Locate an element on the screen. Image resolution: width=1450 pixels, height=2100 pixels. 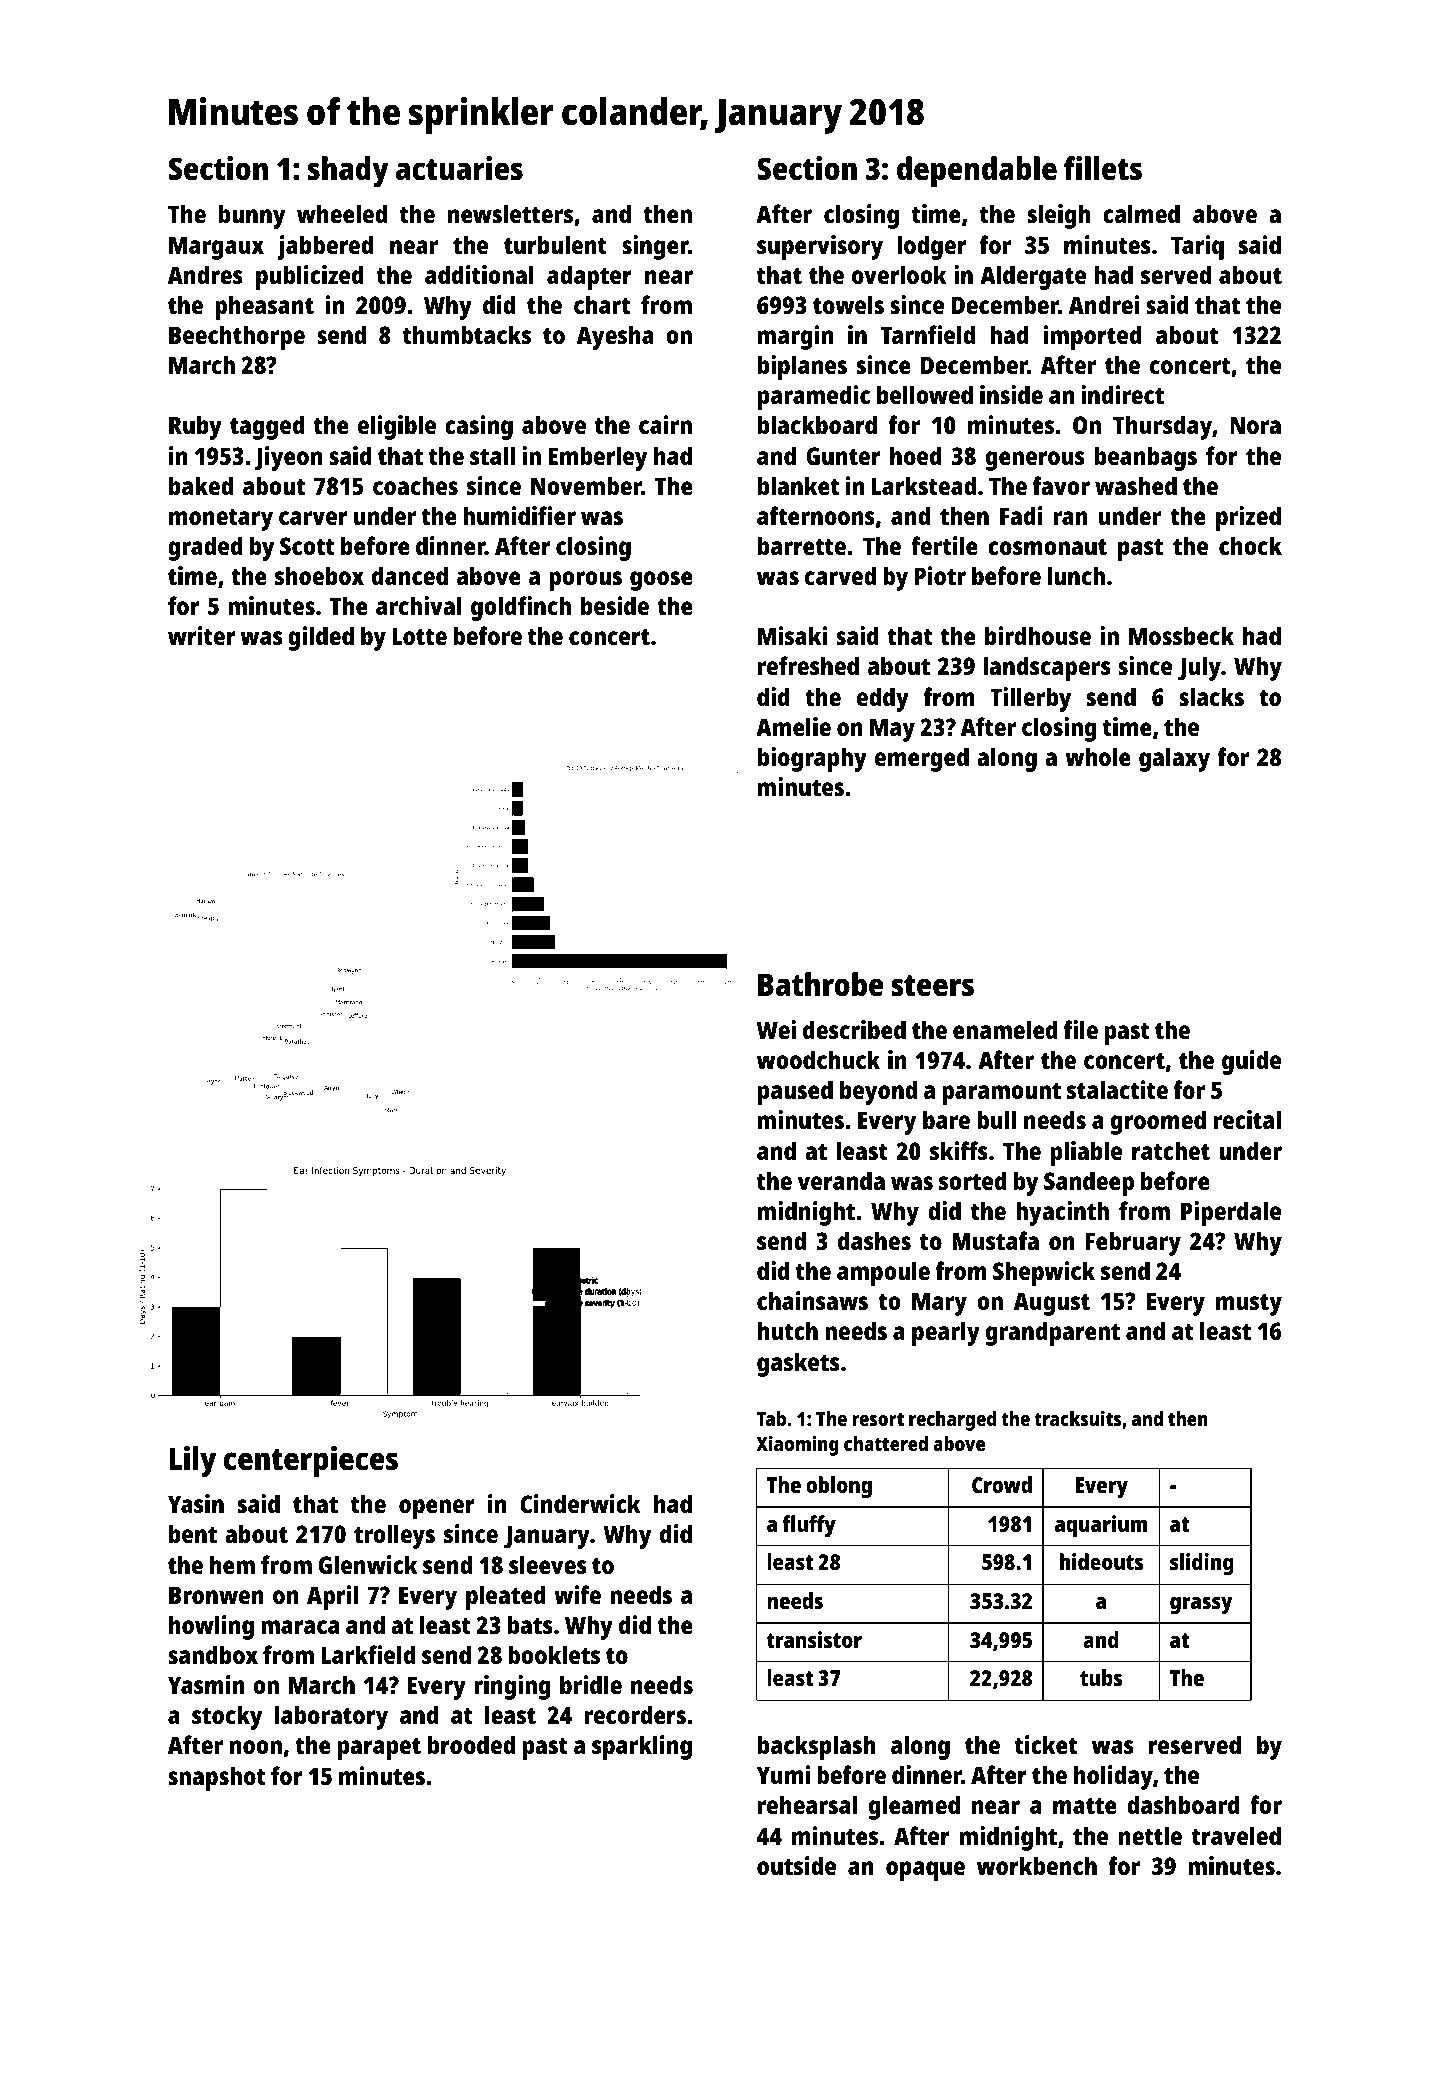
Piperdale is located at coordinates (1231, 1213).
